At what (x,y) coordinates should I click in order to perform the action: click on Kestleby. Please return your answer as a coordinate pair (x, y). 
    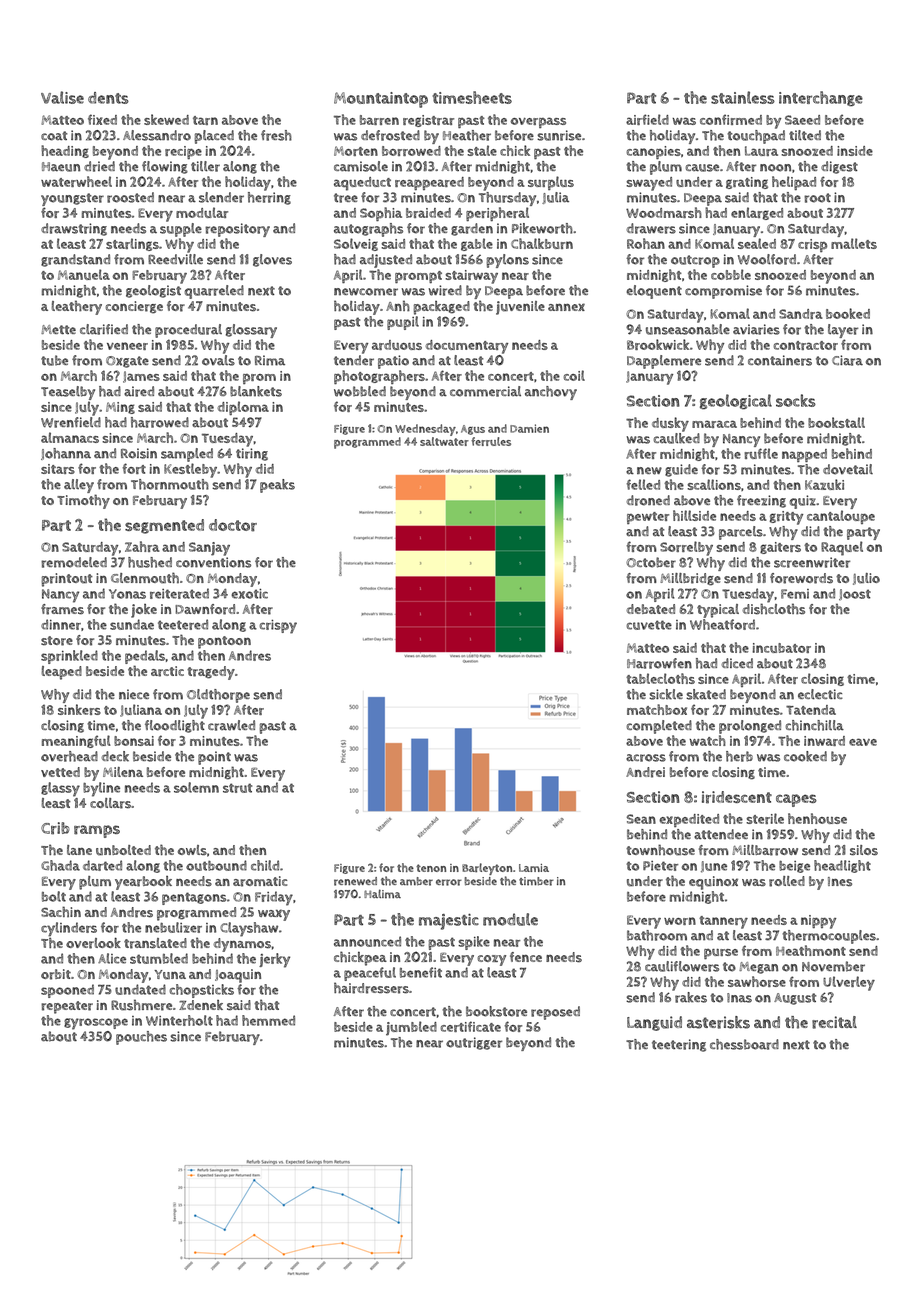
    Looking at the image, I should click on (190, 470).
